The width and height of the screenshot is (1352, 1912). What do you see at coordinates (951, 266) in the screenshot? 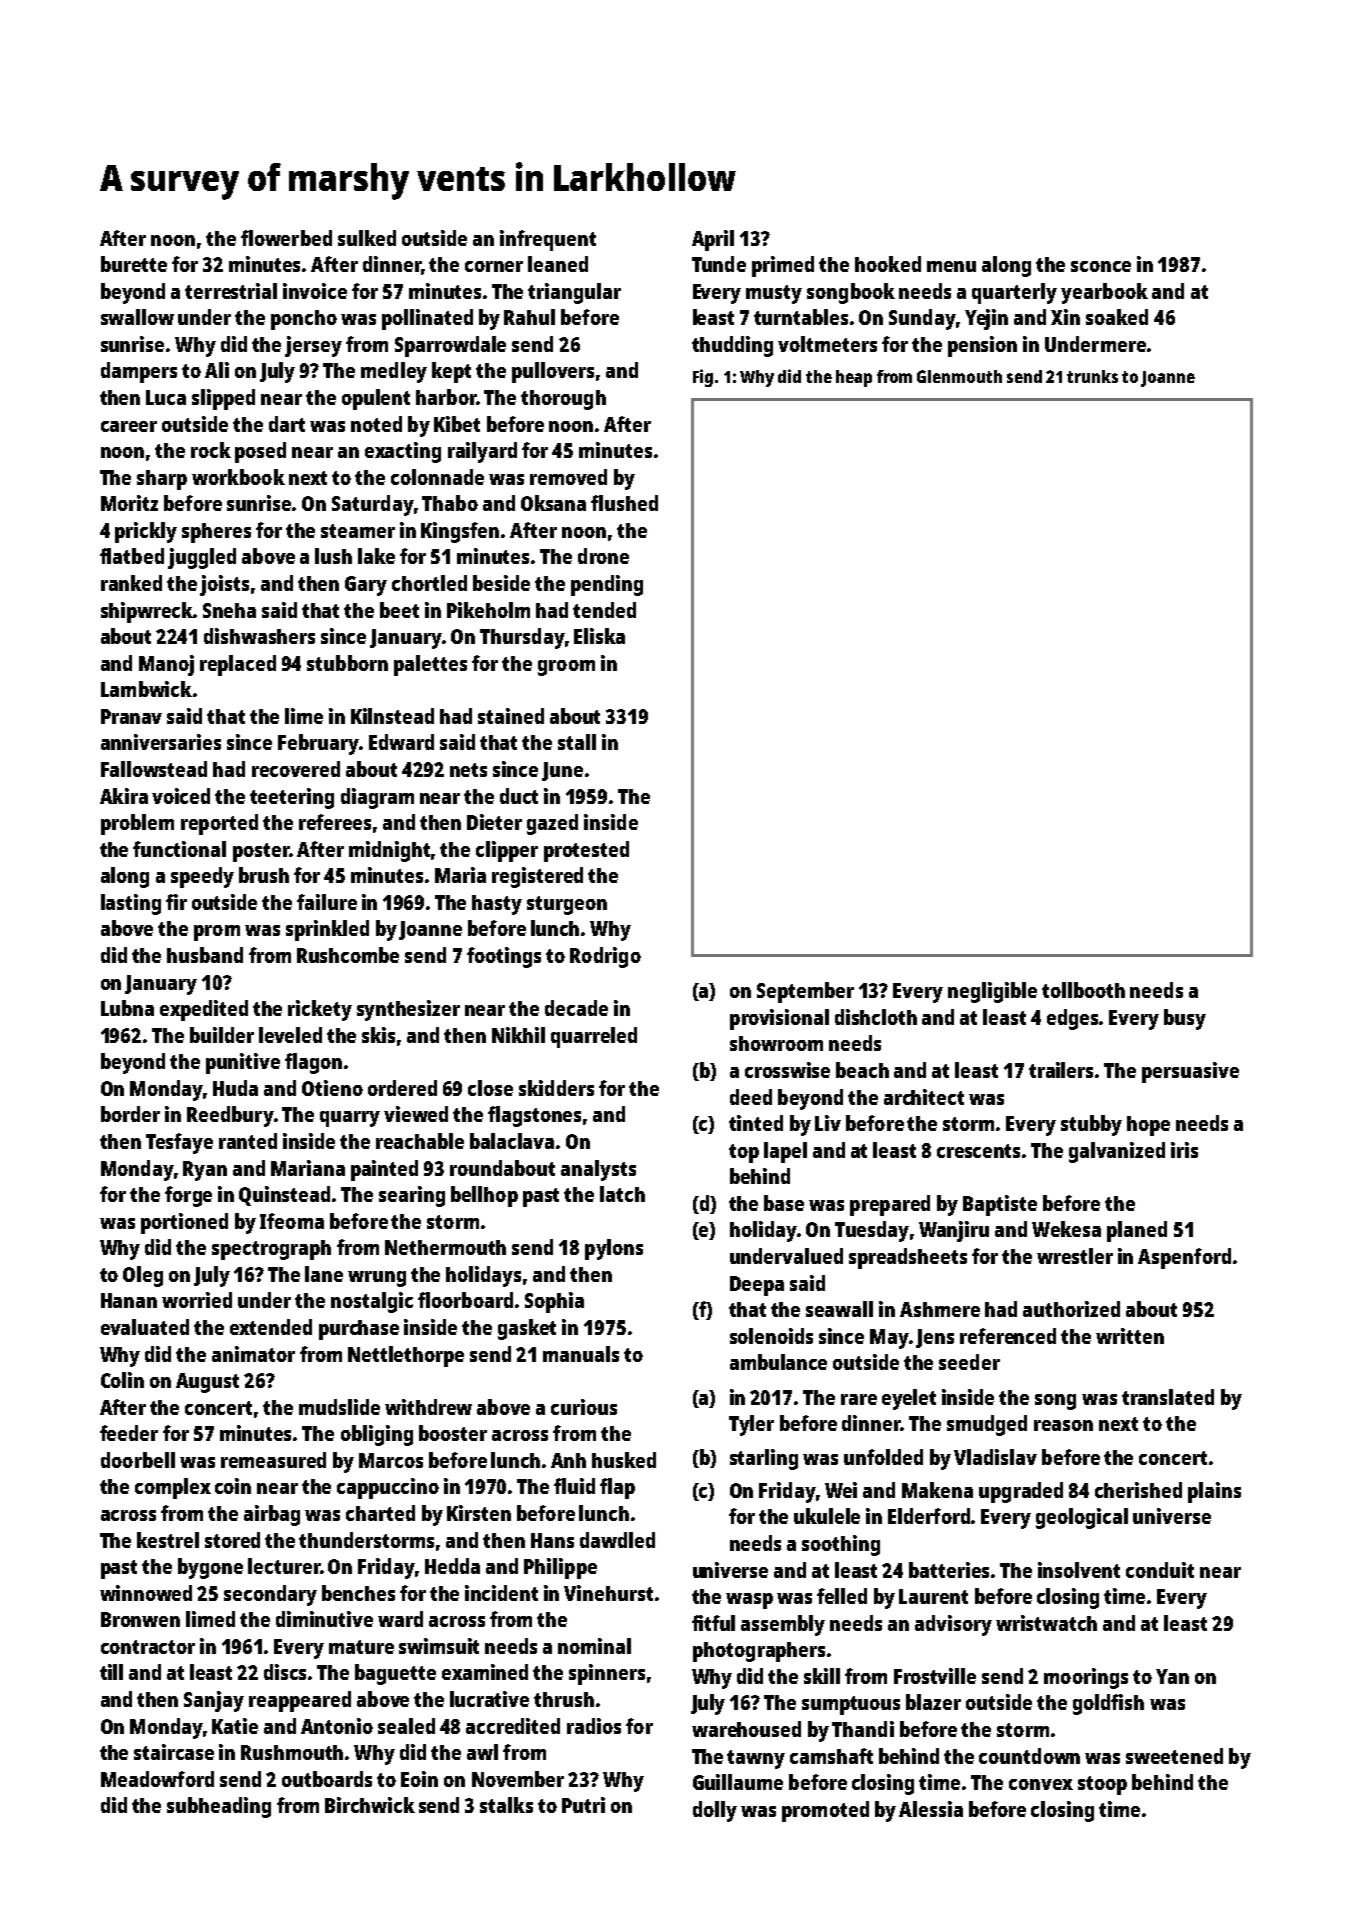
I see `menu` at bounding box center [951, 266].
